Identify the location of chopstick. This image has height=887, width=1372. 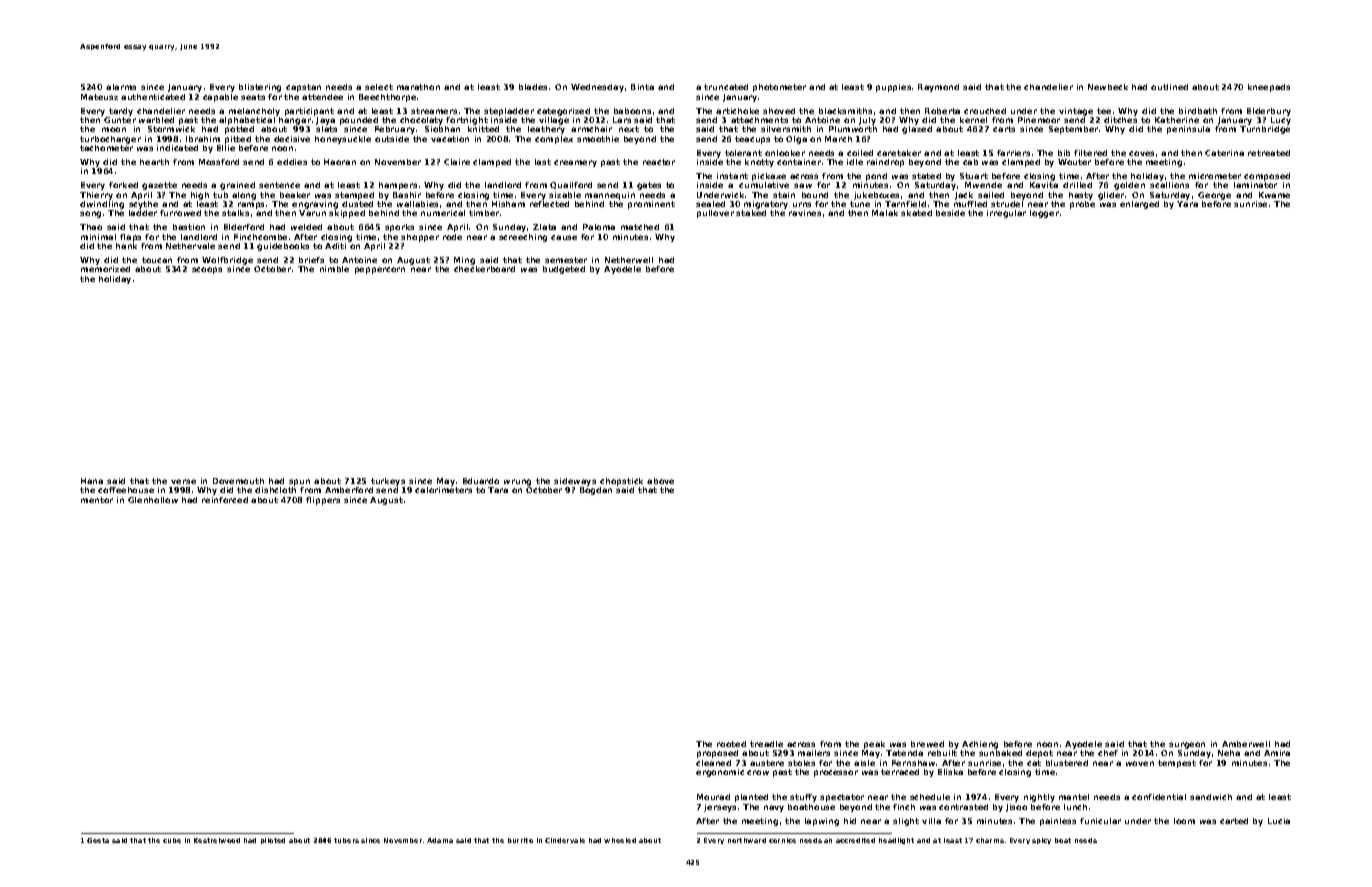
(621, 482).
